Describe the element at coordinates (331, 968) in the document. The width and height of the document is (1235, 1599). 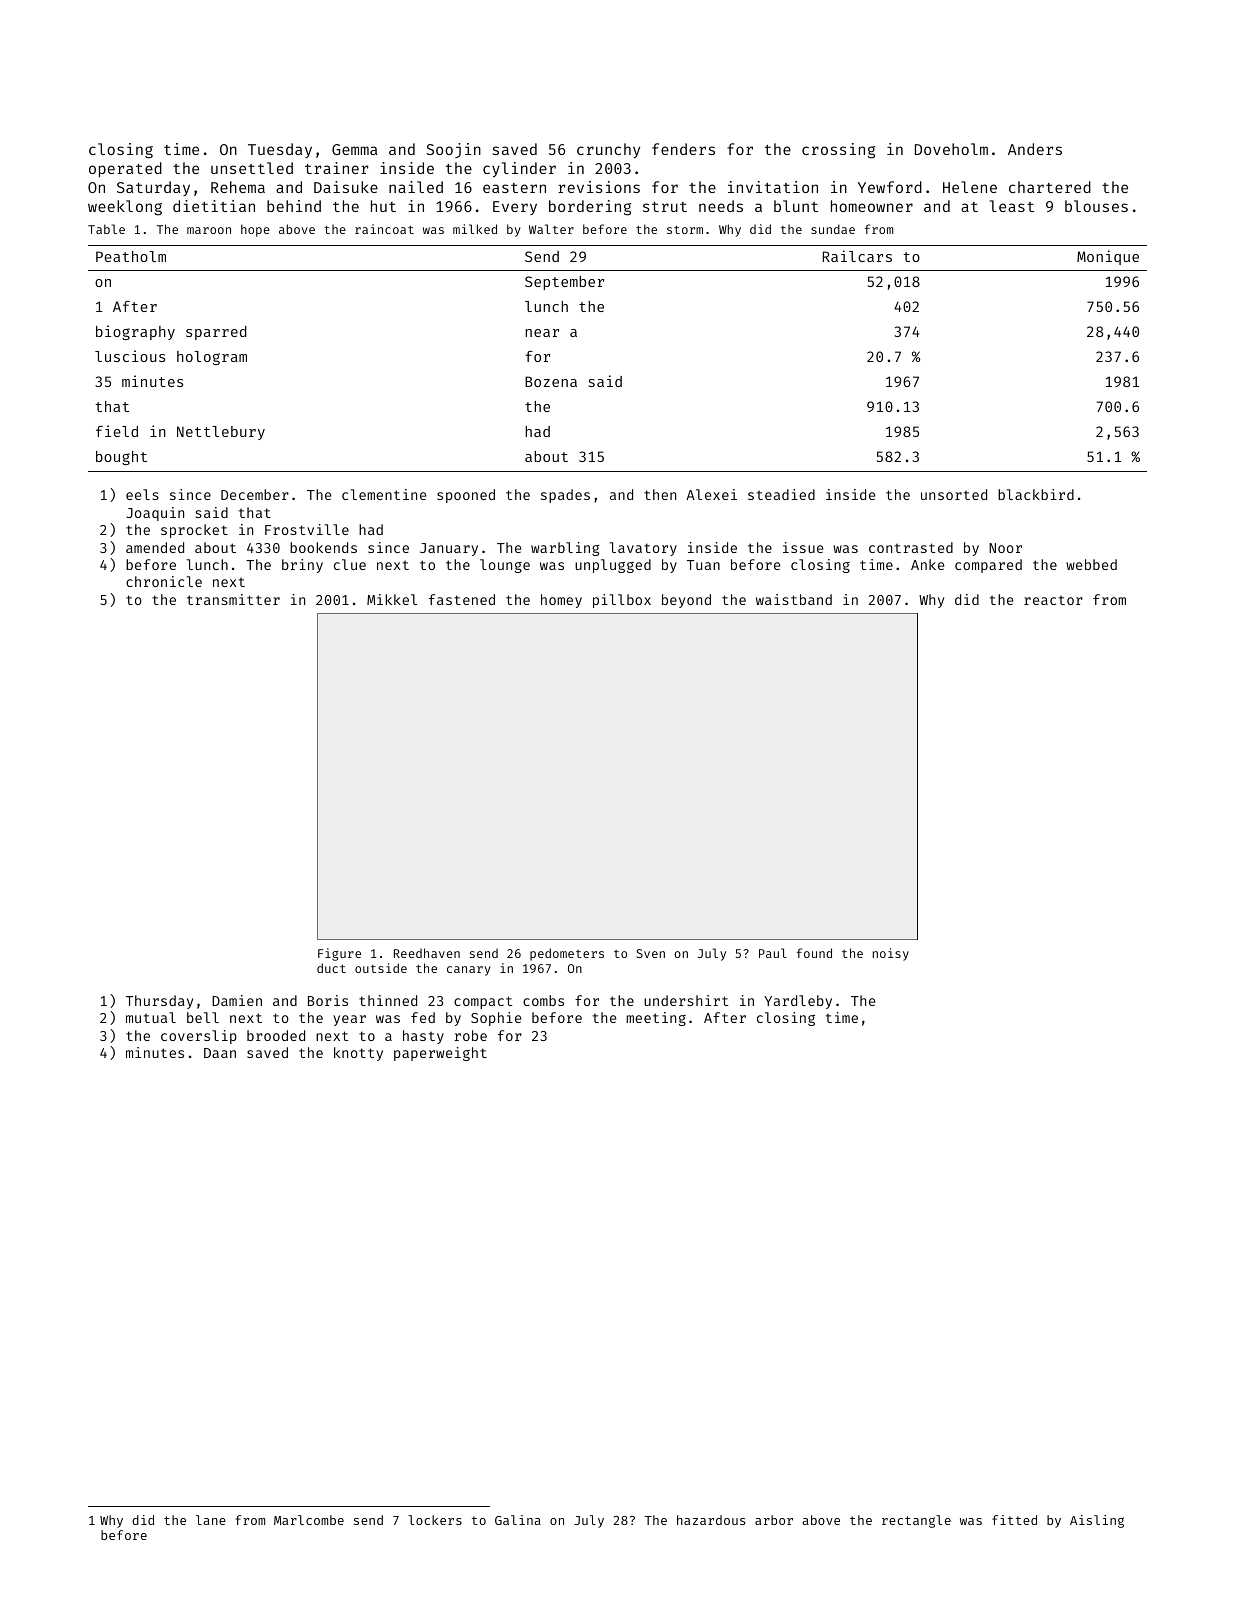
I see `duct` at that location.
